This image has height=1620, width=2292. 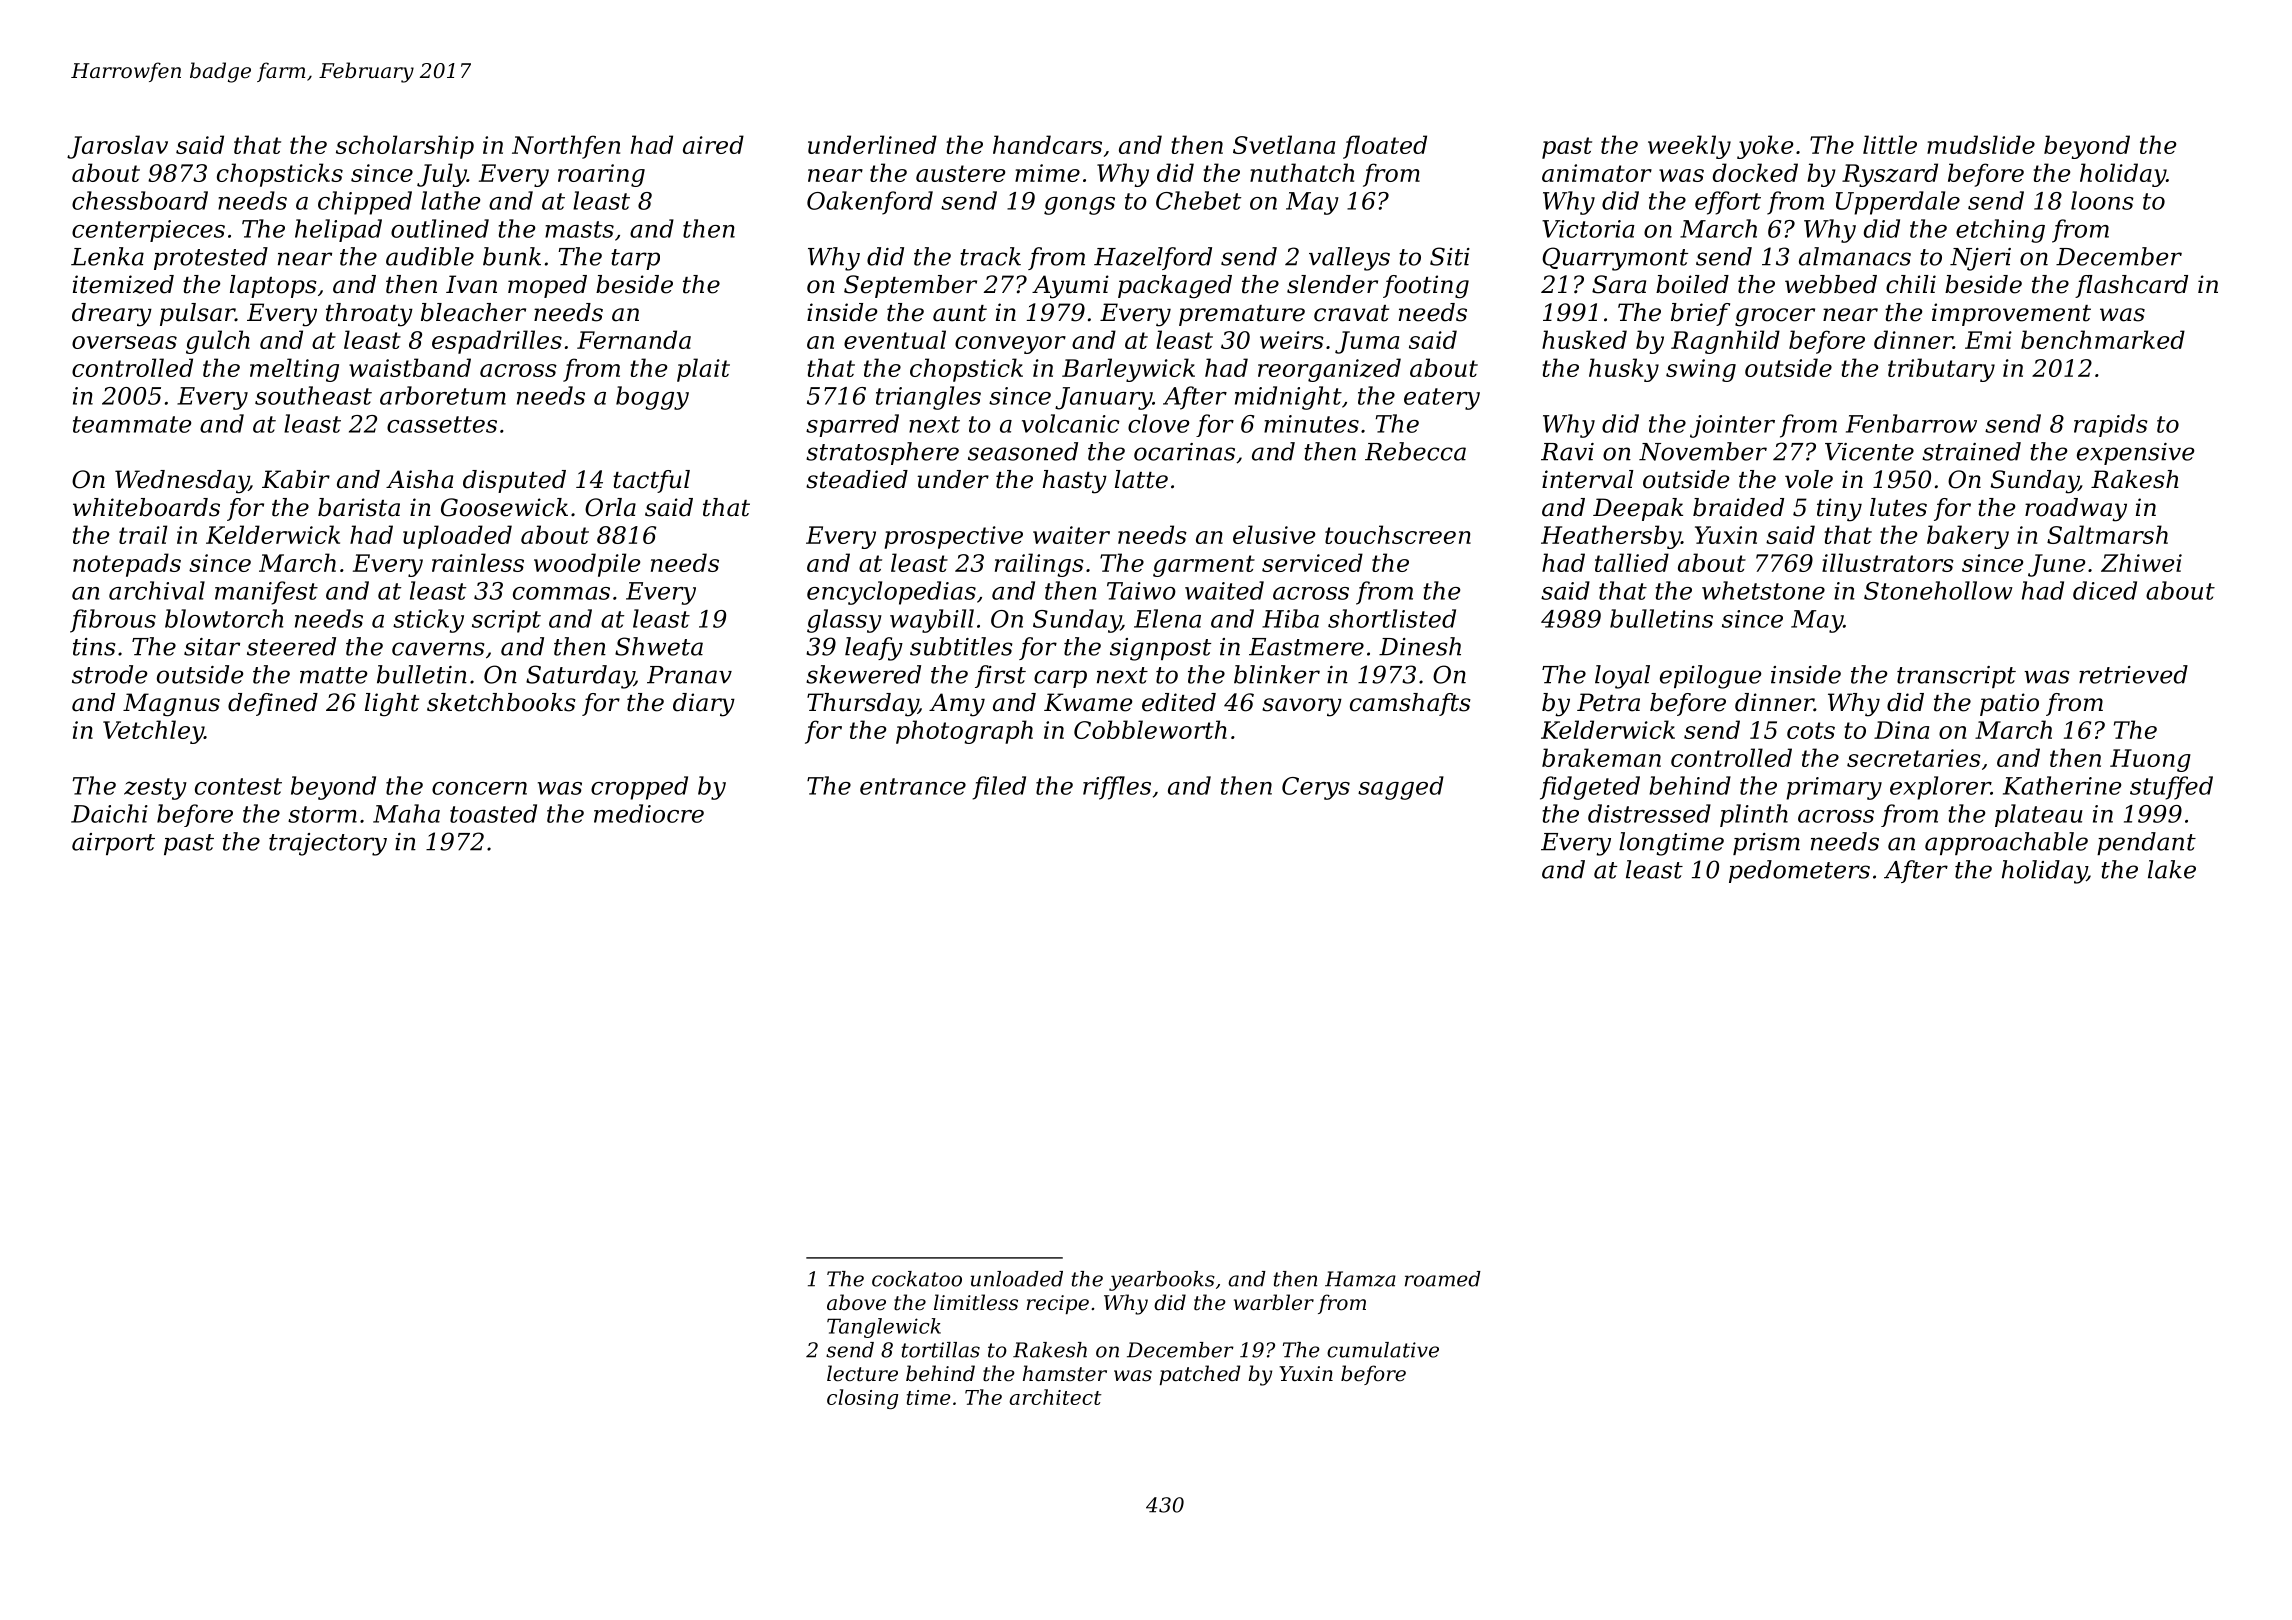 What do you see at coordinates (862, 1399) in the image?
I see `closing` at bounding box center [862, 1399].
